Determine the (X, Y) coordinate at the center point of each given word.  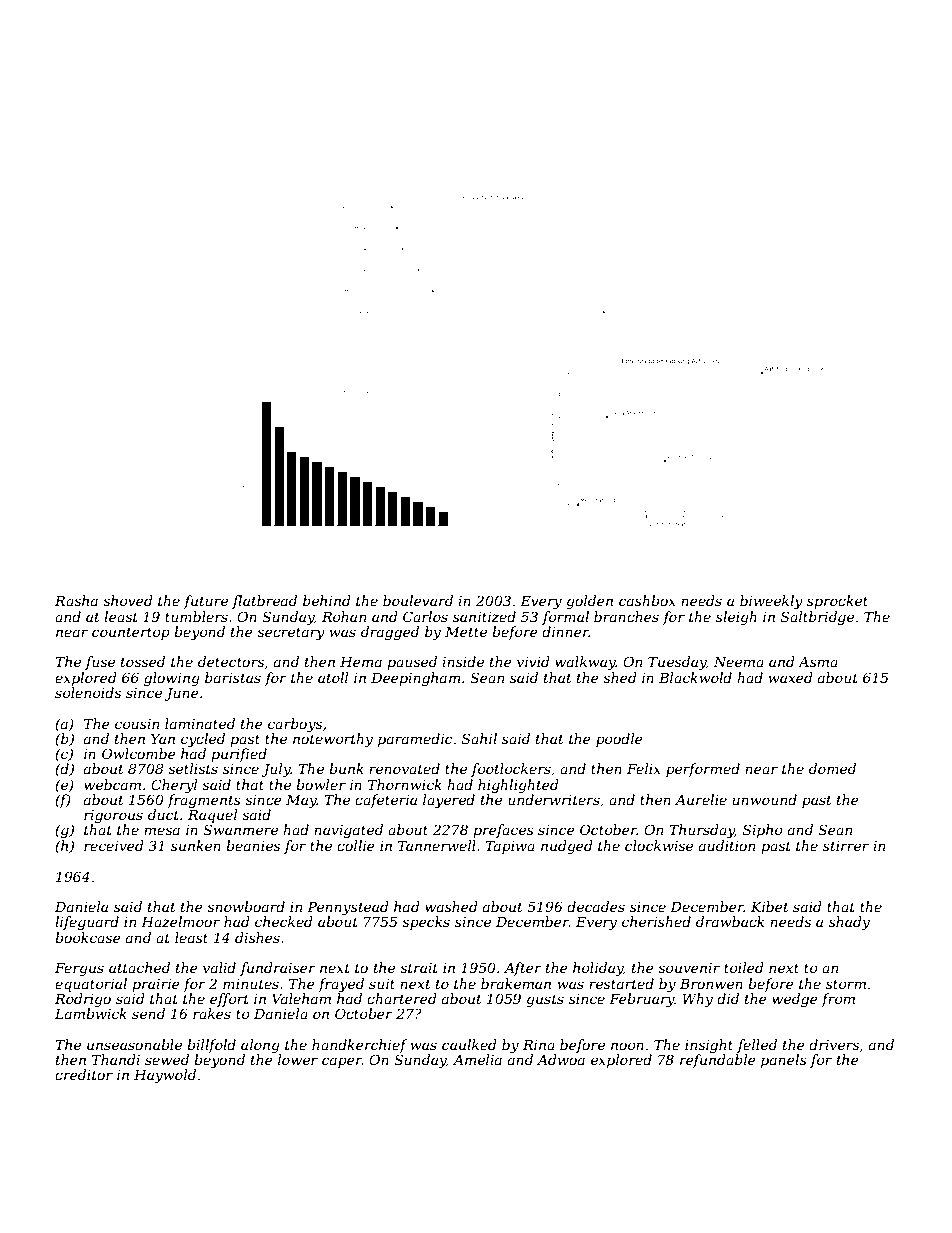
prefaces (503, 831)
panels (784, 1061)
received (114, 845)
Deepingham (415, 679)
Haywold (165, 1076)
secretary (291, 633)
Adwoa (561, 1059)
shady (849, 923)
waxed (790, 677)
